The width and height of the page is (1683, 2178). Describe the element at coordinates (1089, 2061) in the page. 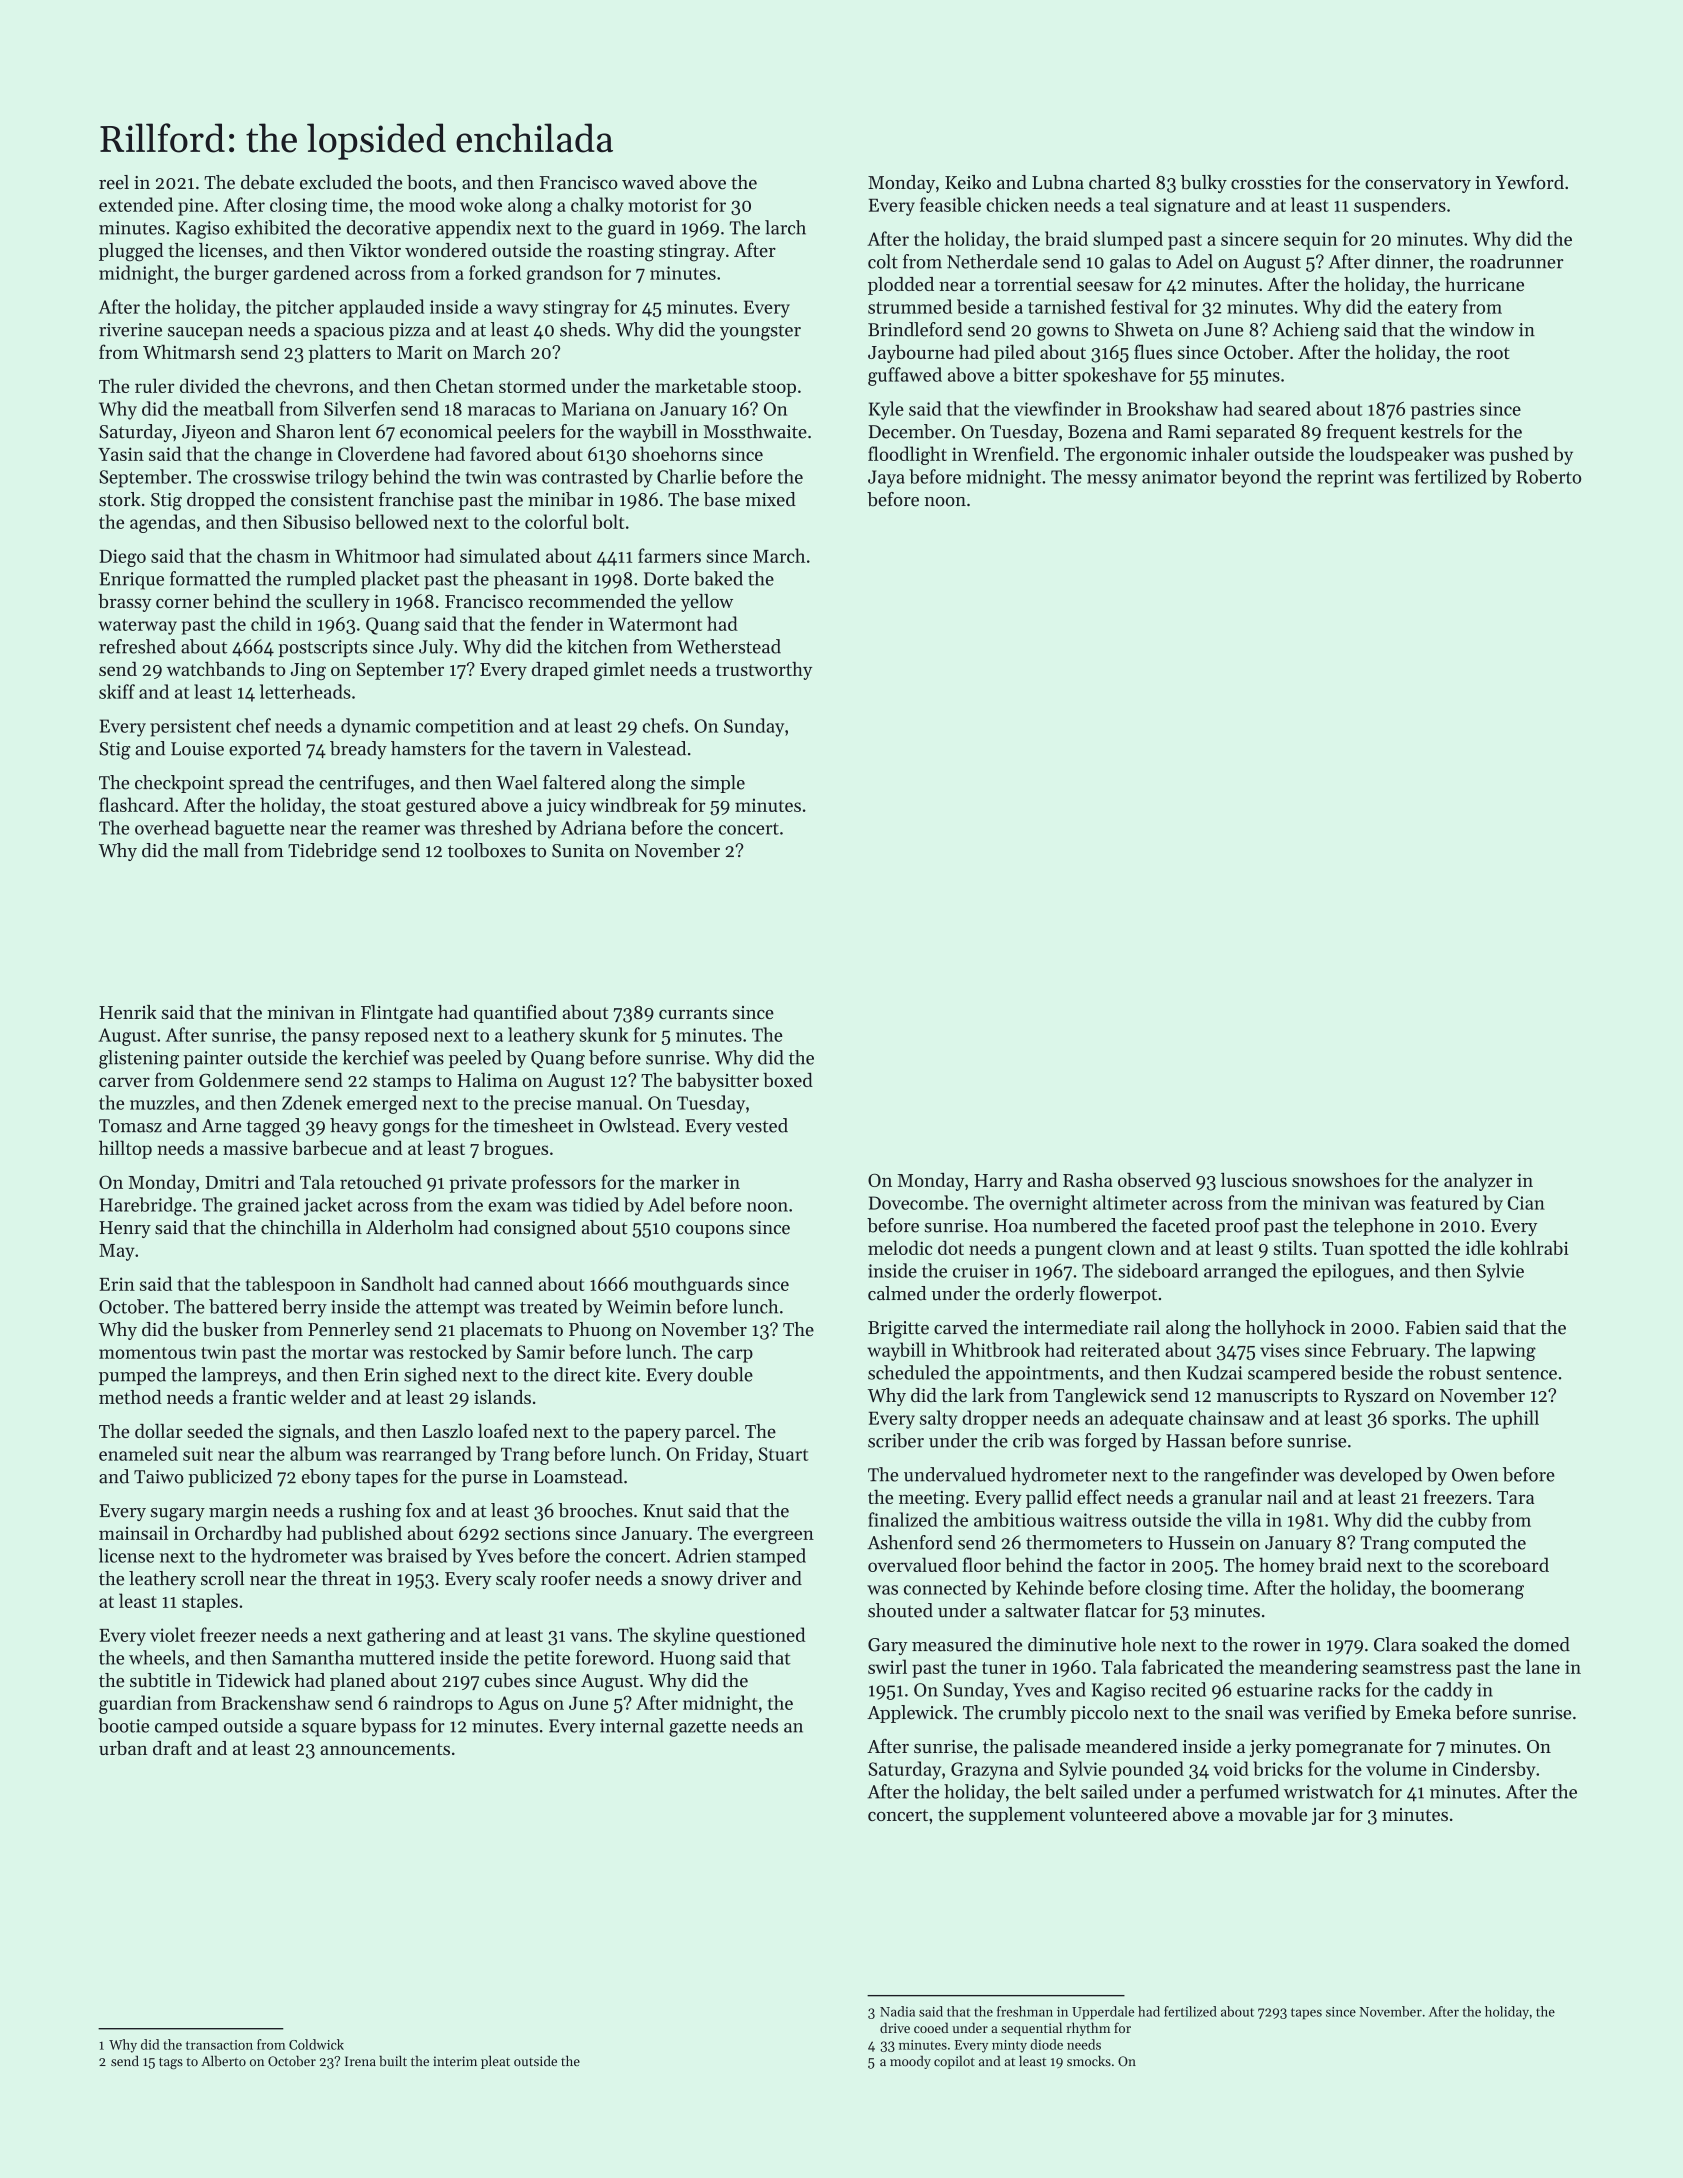

I see `smocks` at that location.
